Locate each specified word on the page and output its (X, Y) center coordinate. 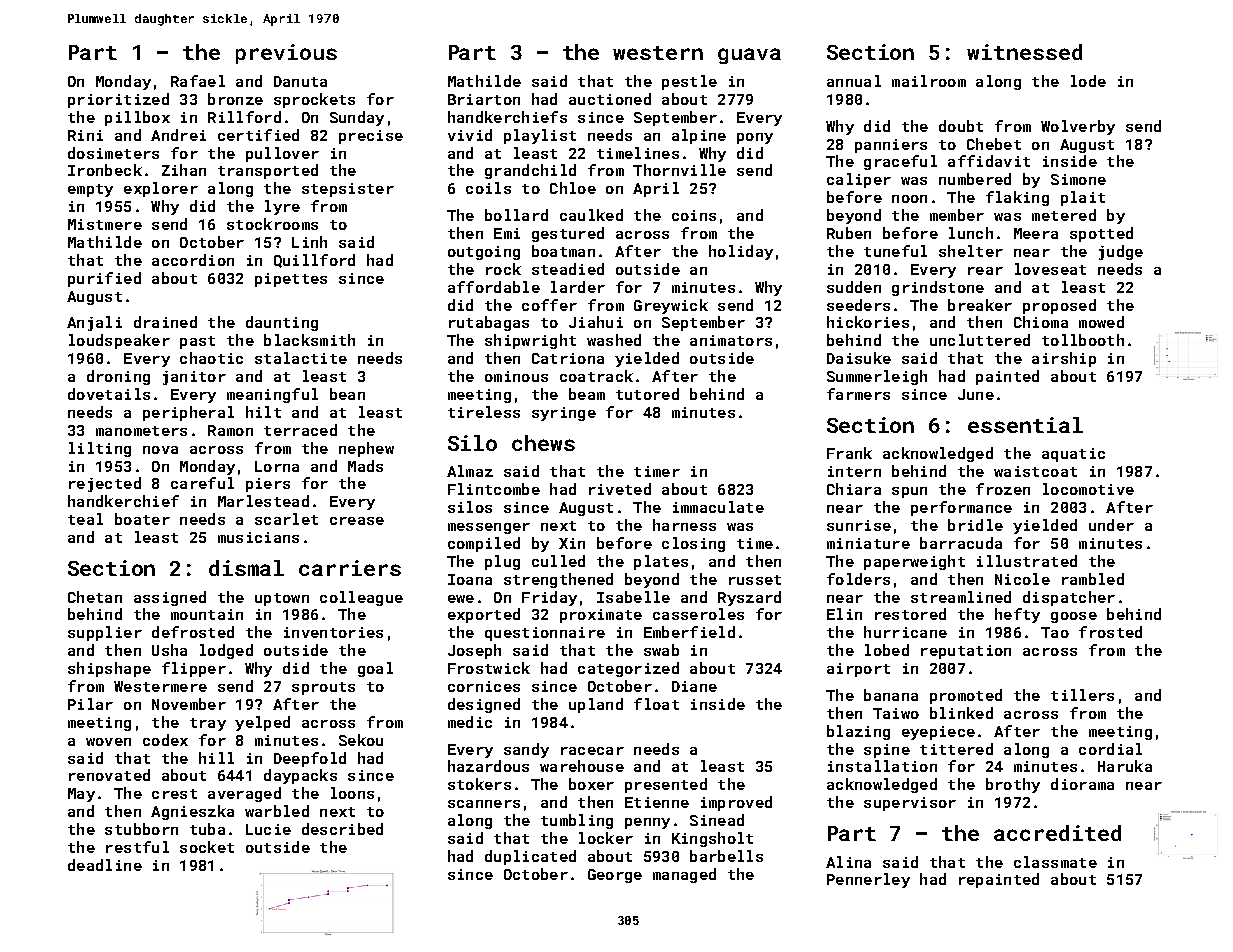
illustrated (1027, 561)
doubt (961, 126)
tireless (484, 412)
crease (357, 521)
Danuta (300, 81)
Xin (572, 543)
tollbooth (1083, 340)
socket (207, 847)
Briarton (484, 99)
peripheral (188, 413)
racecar (592, 751)
